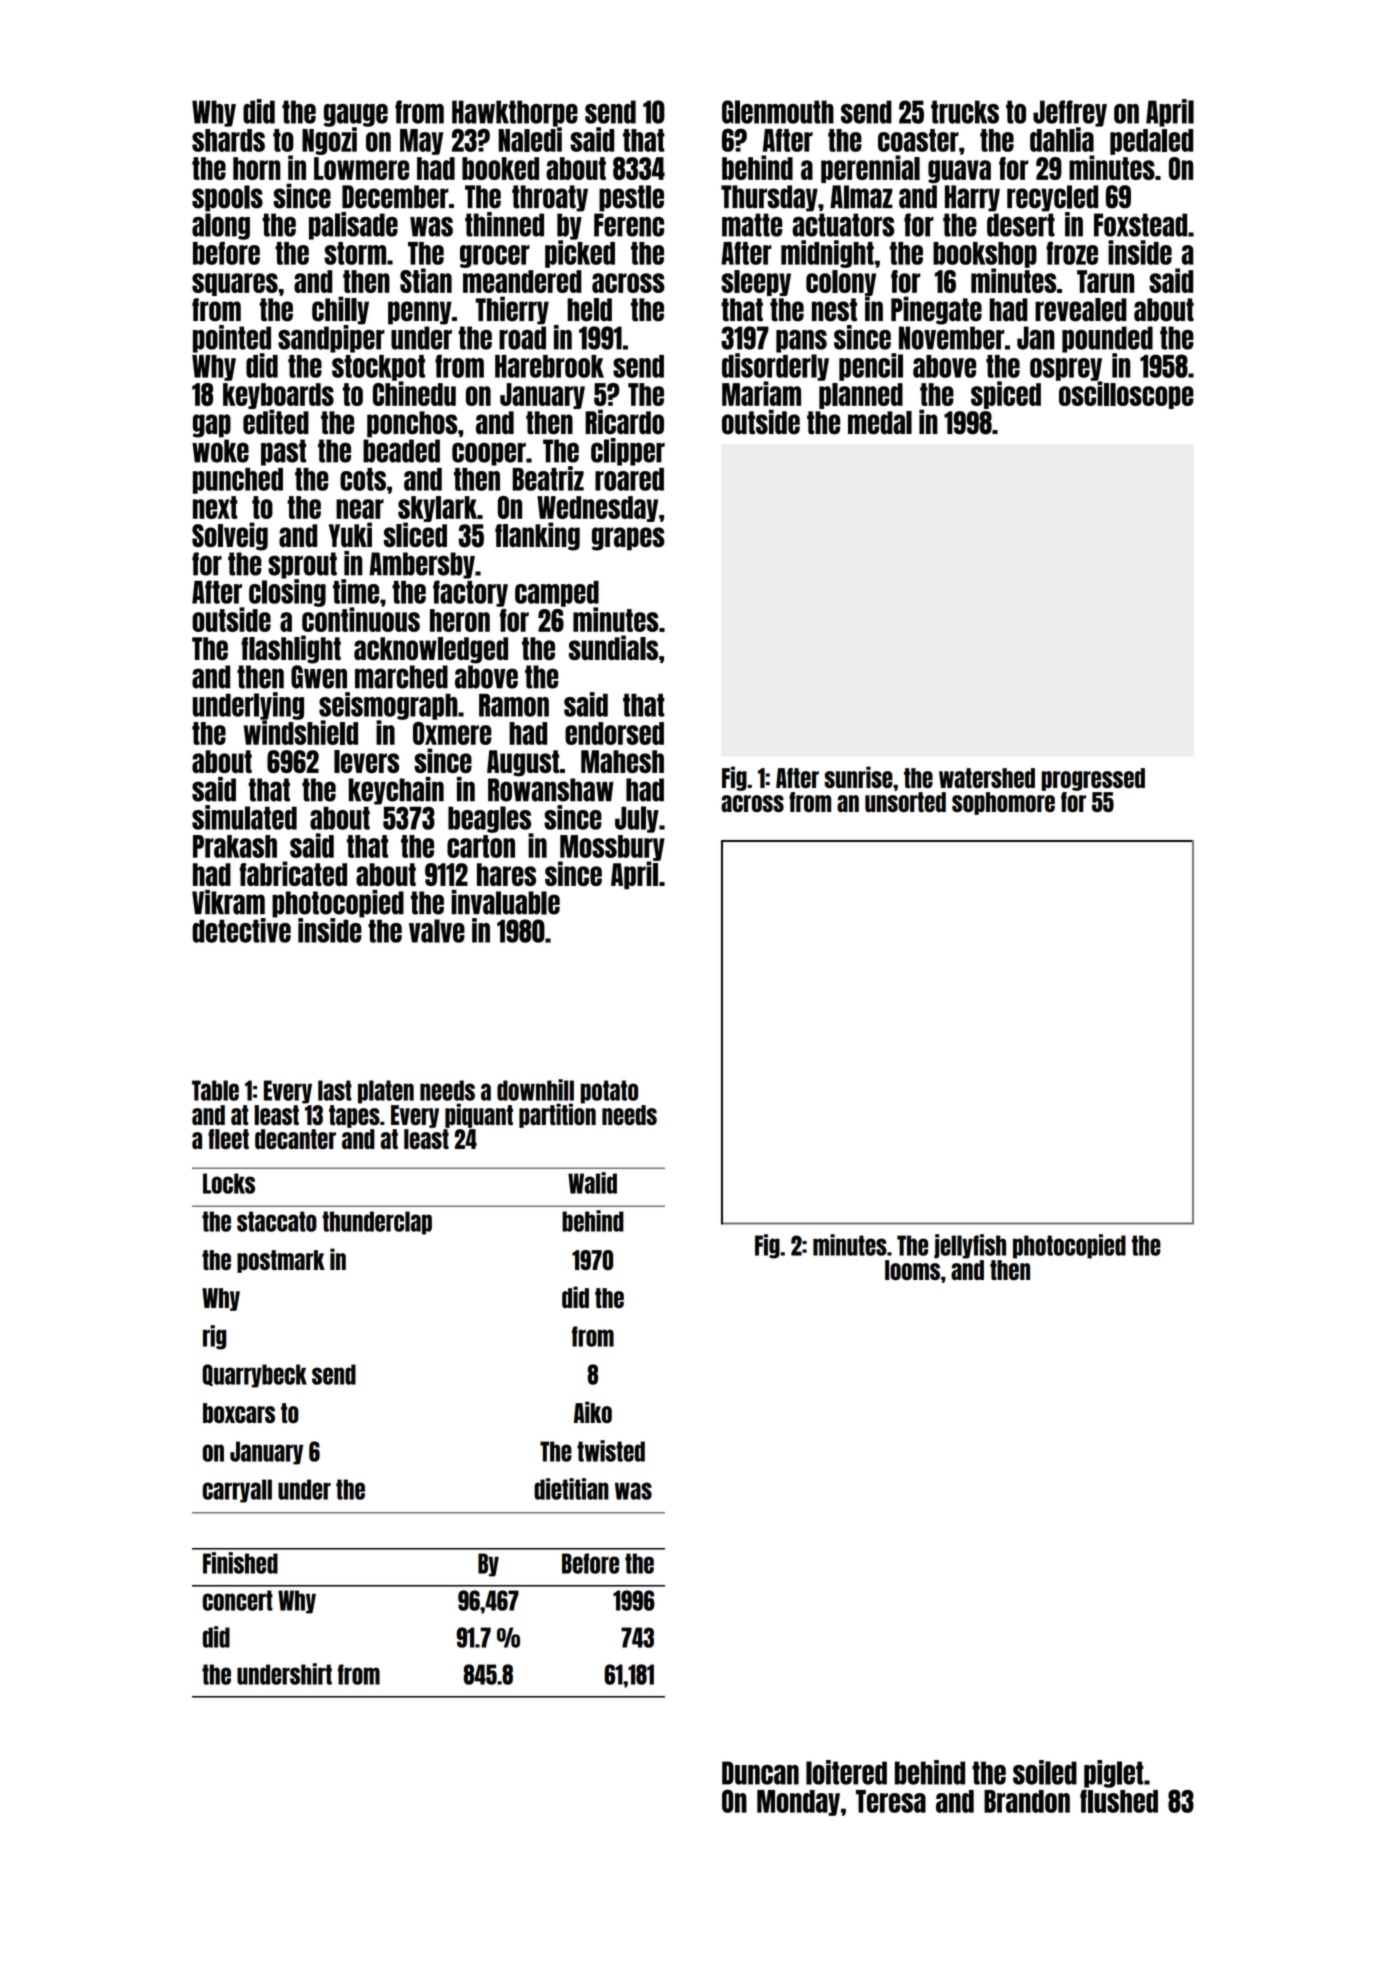 The height and width of the screenshot is (1969, 1386). Describe the element at coordinates (515, 113) in the screenshot. I see `Hawkthorpe` at that location.
